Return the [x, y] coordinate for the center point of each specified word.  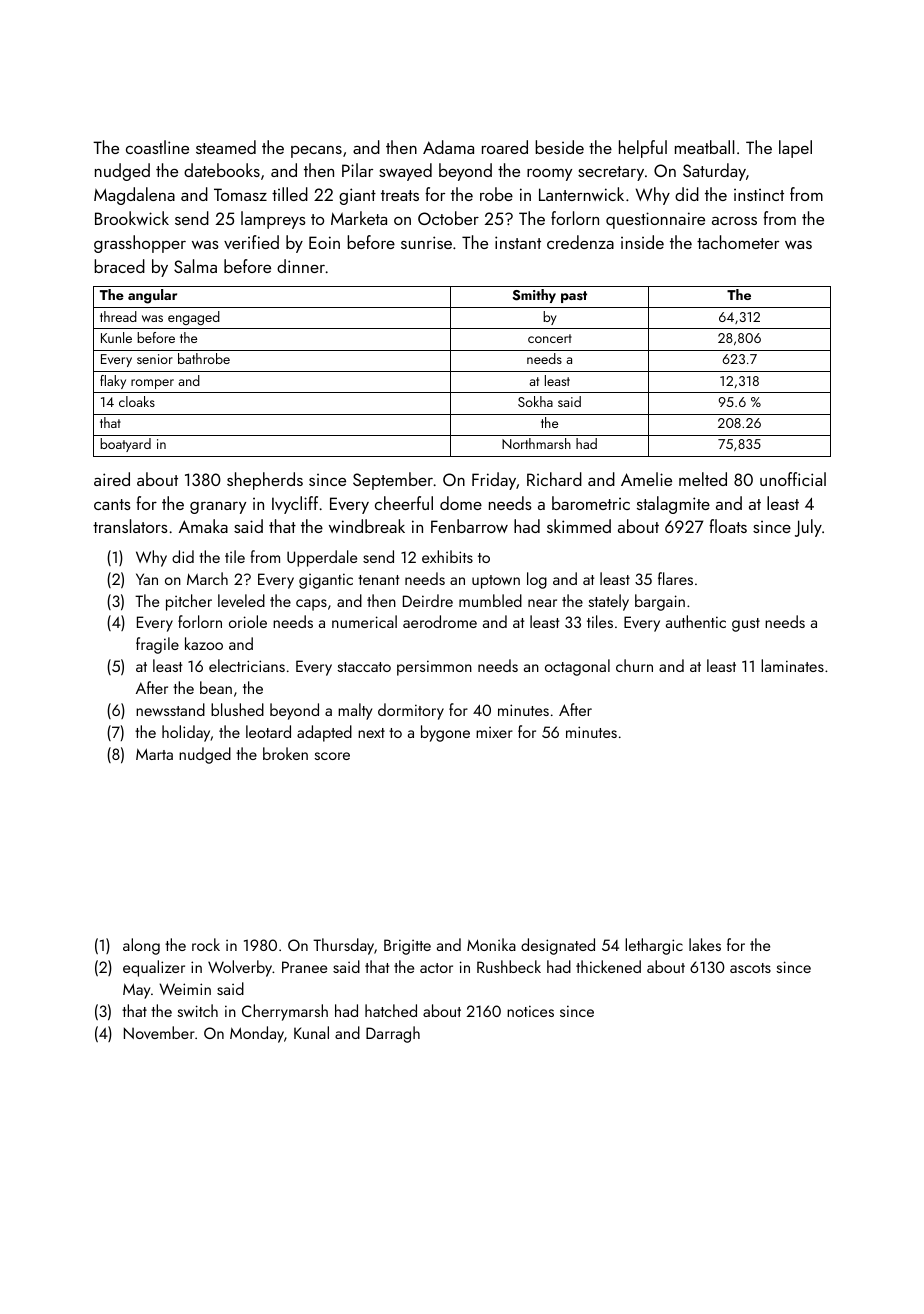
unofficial [793, 479]
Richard [554, 479]
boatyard [125, 445]
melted [703, 479]
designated [558, 946]
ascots [750, 968]
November [159, 1032]
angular [152, 296]
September [393, 481]
